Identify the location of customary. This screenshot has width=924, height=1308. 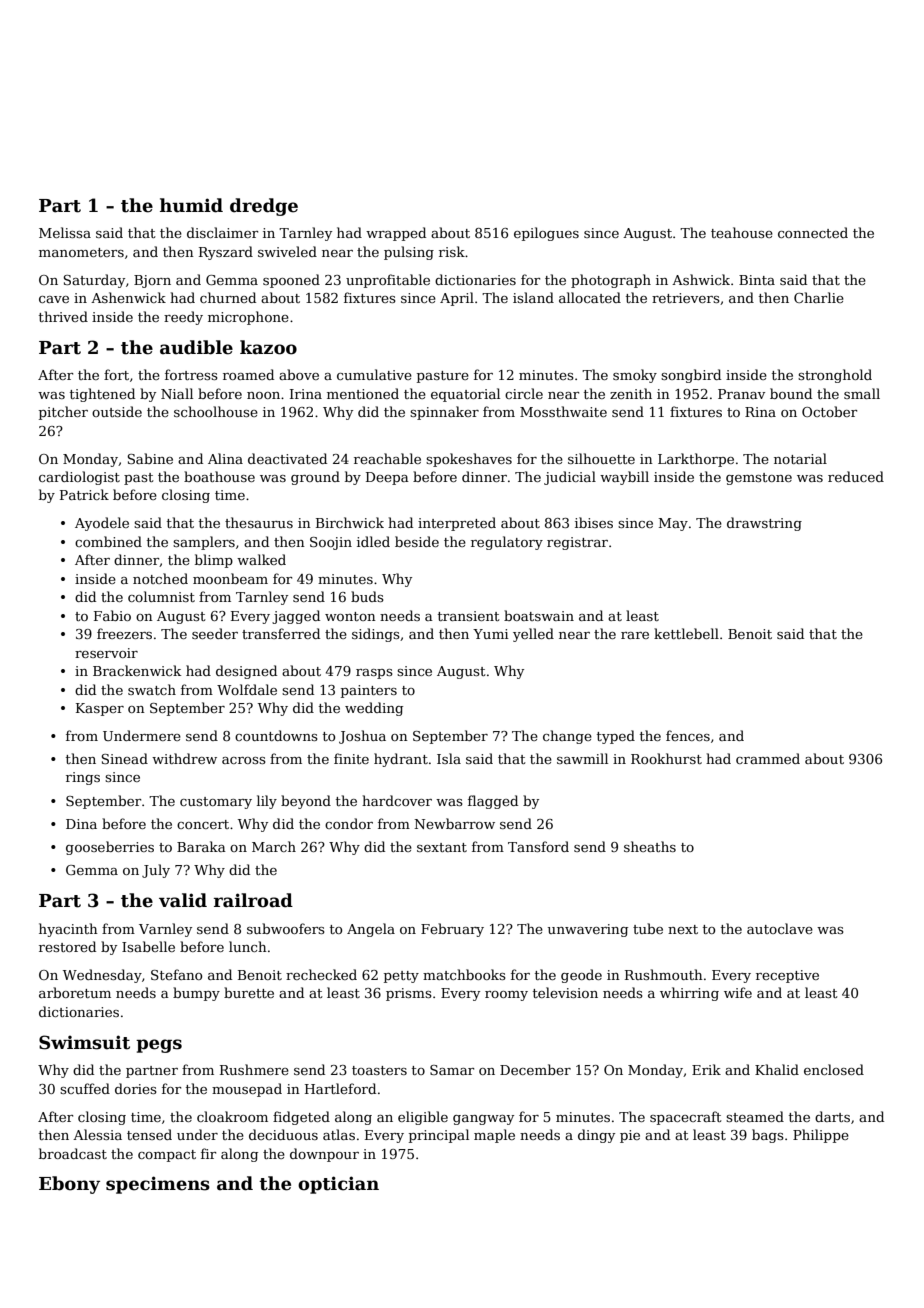
(216, 803).
